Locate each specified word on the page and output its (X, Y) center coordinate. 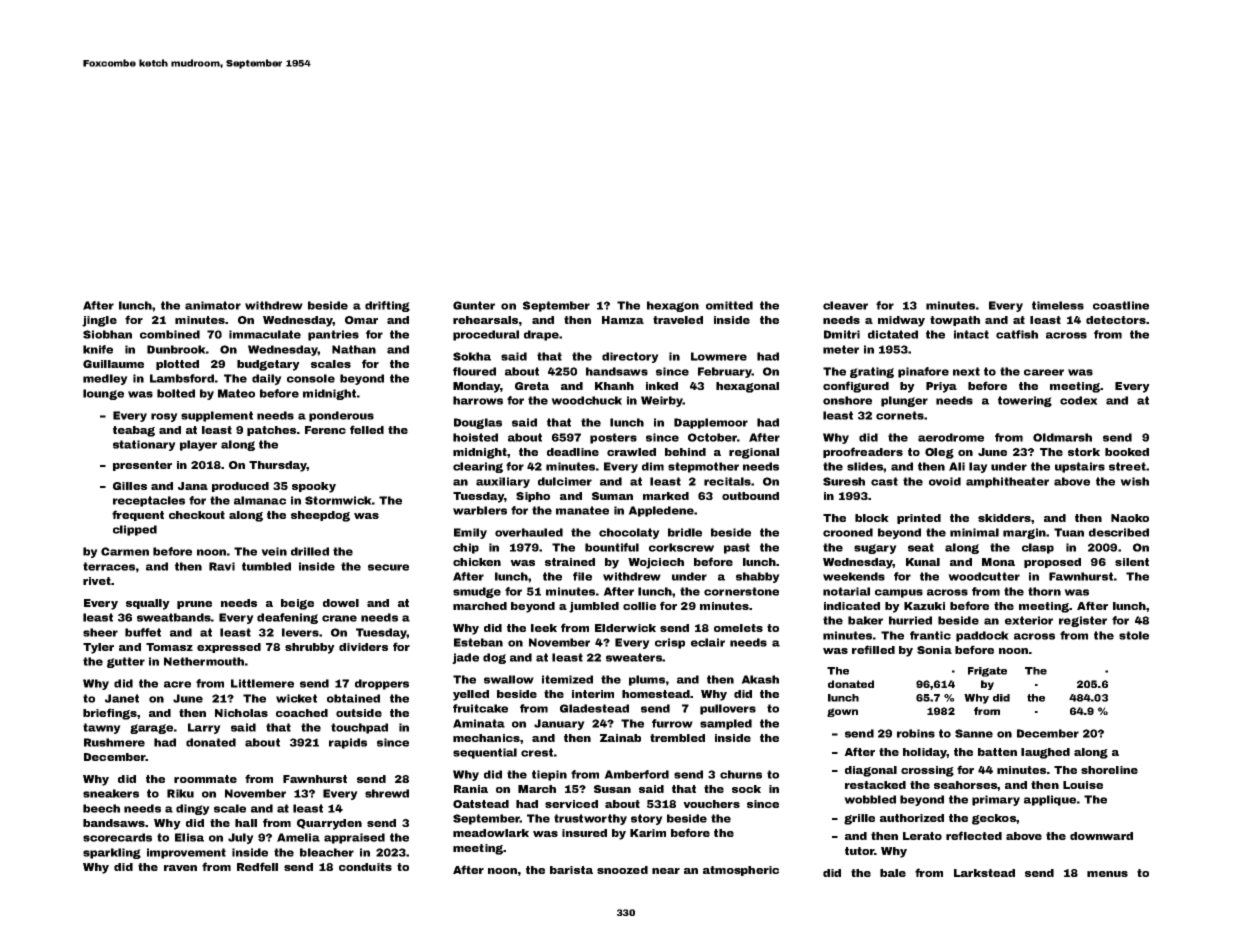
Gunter (474, 305)
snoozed (622, 870)
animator (213, 305)
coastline (1121, 305)
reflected (974, 835)
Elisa (189, 837)
